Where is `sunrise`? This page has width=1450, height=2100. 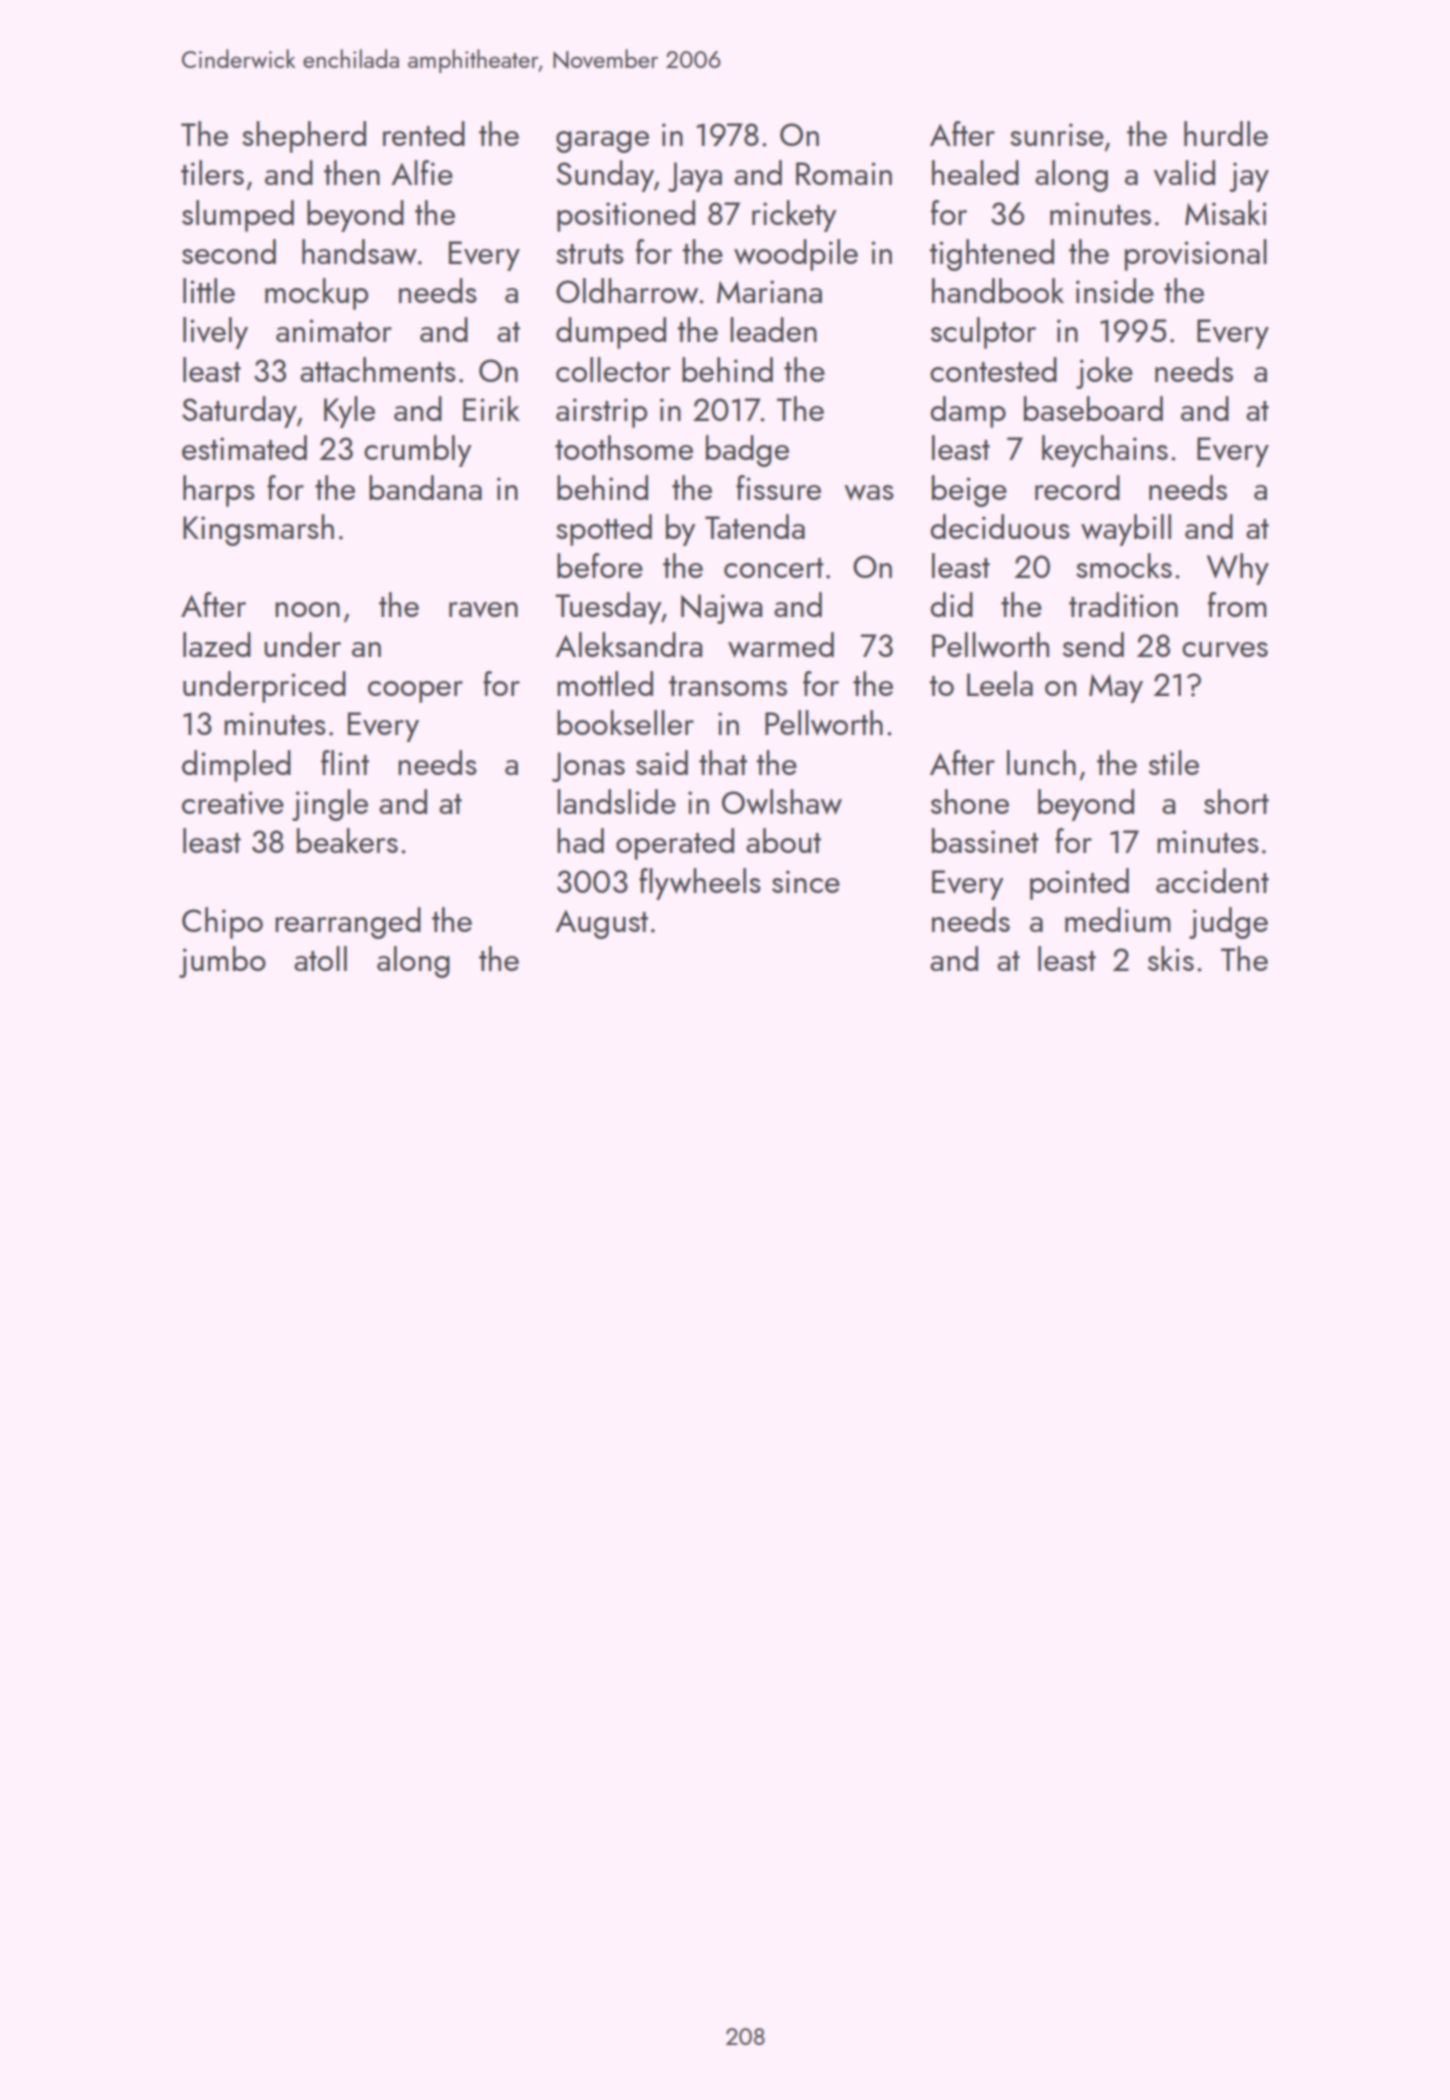
sunrise is located at coordinates (1057, 134).
